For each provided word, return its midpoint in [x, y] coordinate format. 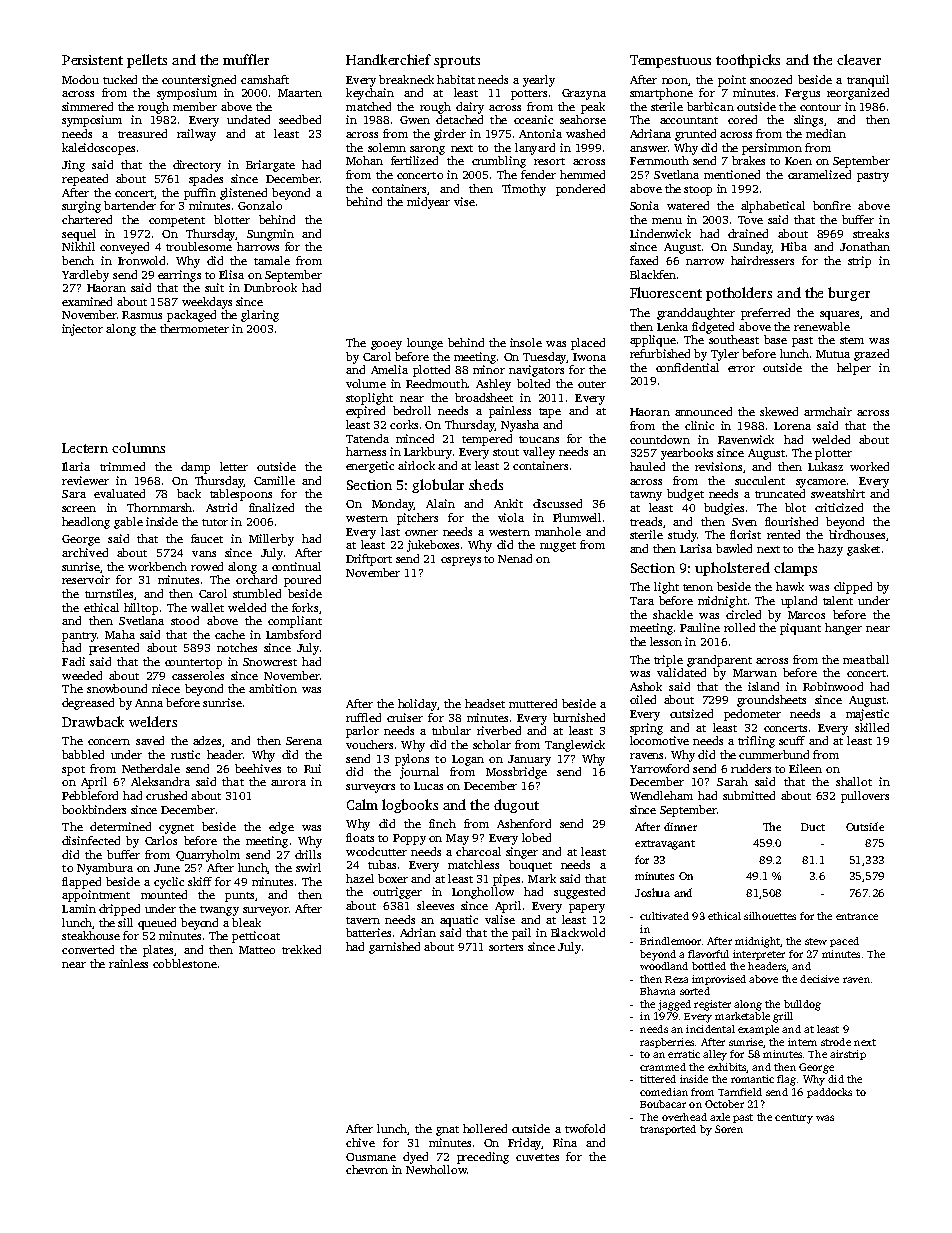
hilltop [141, 609]
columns [138, 447]
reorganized [858, 94]
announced [703, 411]
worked [869, 466]
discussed [557, 503]
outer [592, 384]
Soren [729, 1129]
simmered [87, 106]
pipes [506, 880]
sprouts [457, 62]
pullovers [865, 797]
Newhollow [436, 1169]
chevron [367, 1169]
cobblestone [185, 963]
